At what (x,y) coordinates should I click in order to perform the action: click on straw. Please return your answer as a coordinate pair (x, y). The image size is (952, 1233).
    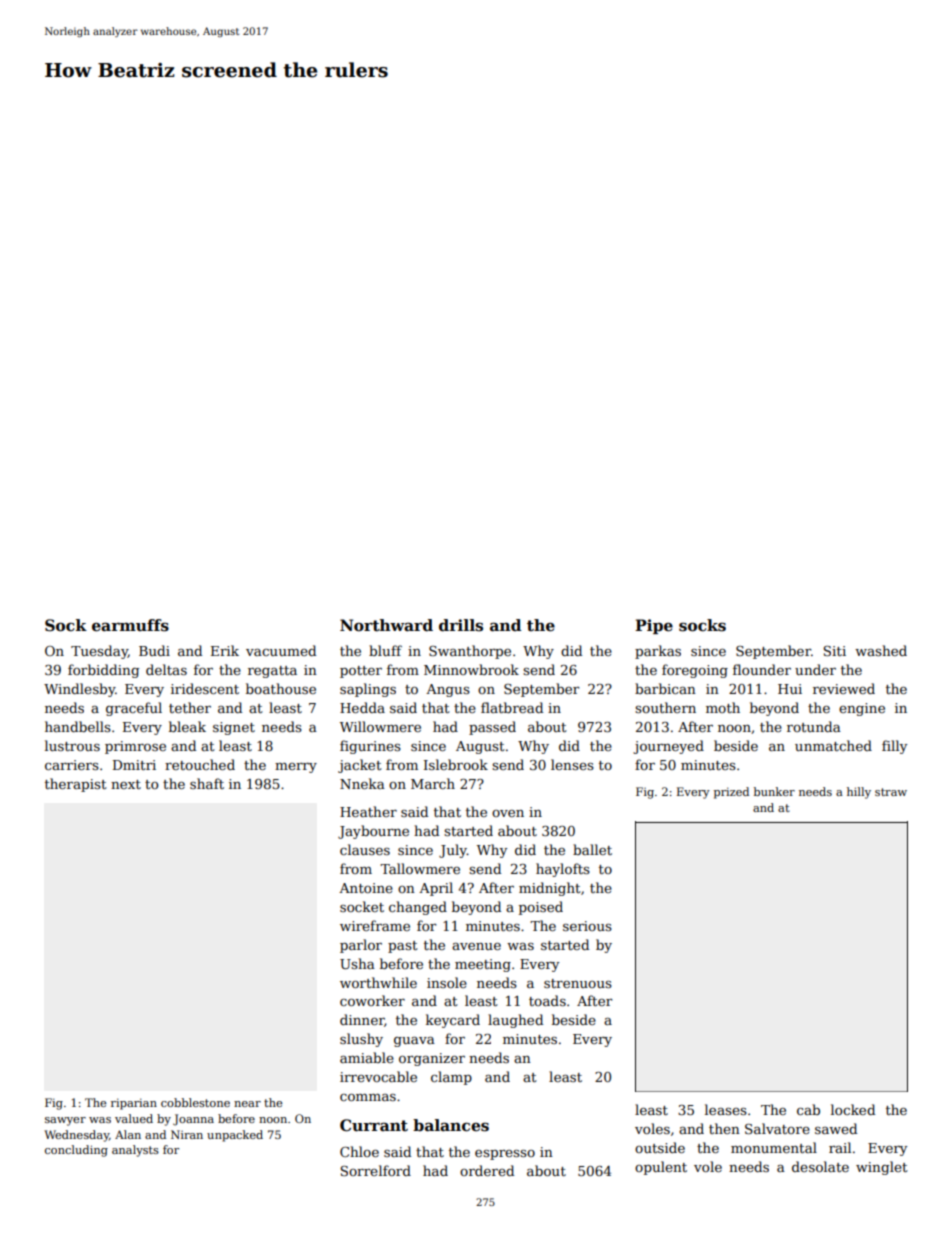
    Looking at the image, I should click on (891, 792).
